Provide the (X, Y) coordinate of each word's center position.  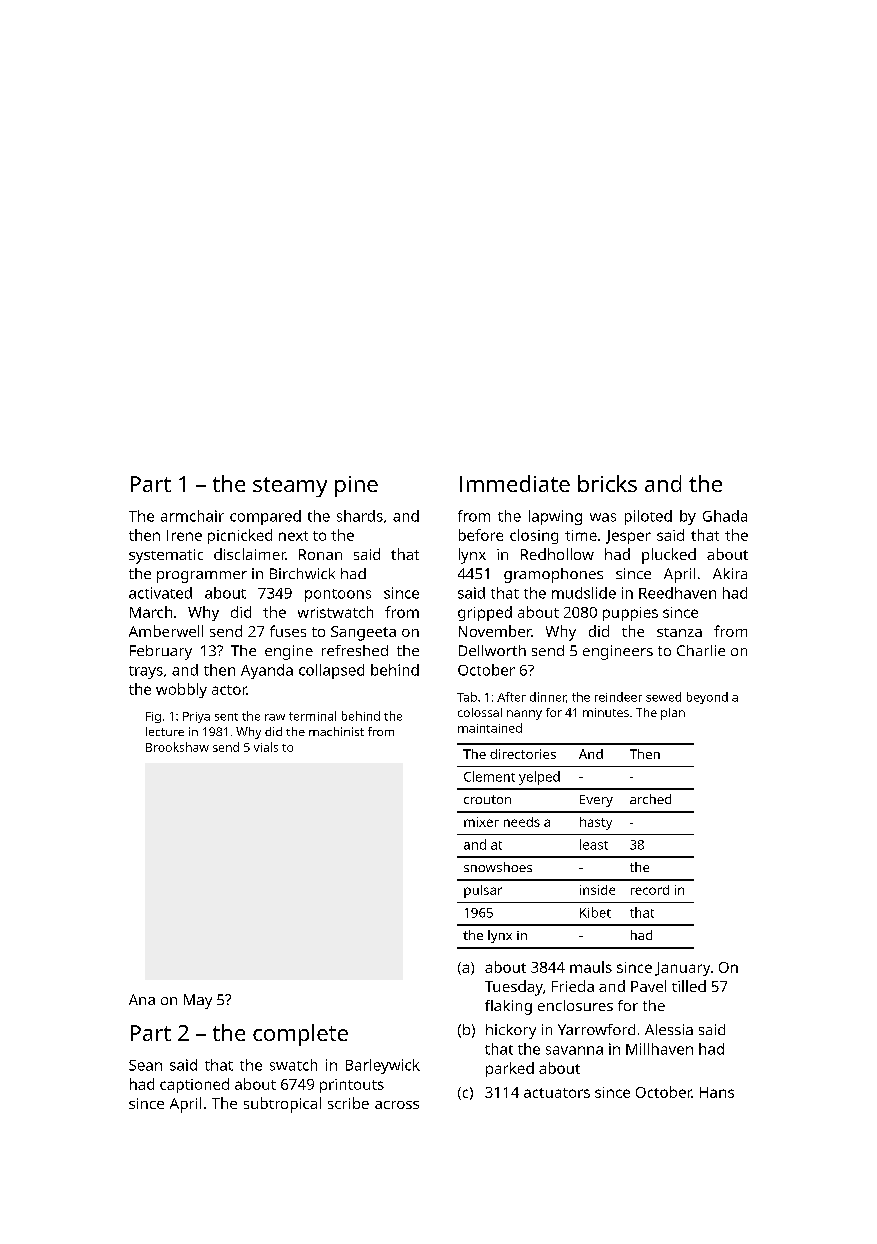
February (161, 652)
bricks (607, 483)
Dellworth (492, 650)
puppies (630, 614)
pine (356, 486)
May (198, 1001)
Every (596, 801)
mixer (481, 822)
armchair (192, 516)
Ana (142, 999)
